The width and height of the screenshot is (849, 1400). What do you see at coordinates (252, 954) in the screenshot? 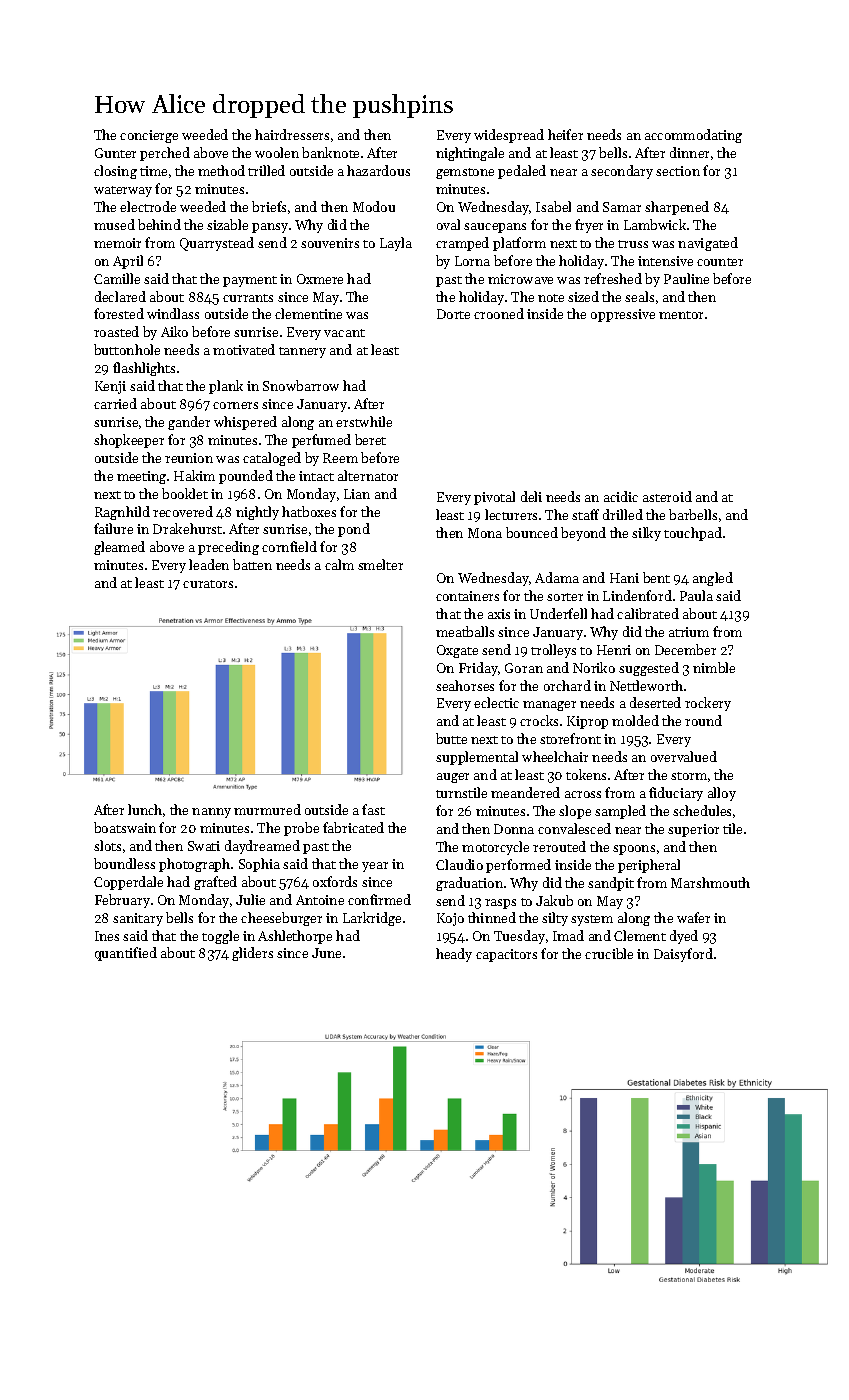
I see `gliders` at bounding box center [252, 954].
